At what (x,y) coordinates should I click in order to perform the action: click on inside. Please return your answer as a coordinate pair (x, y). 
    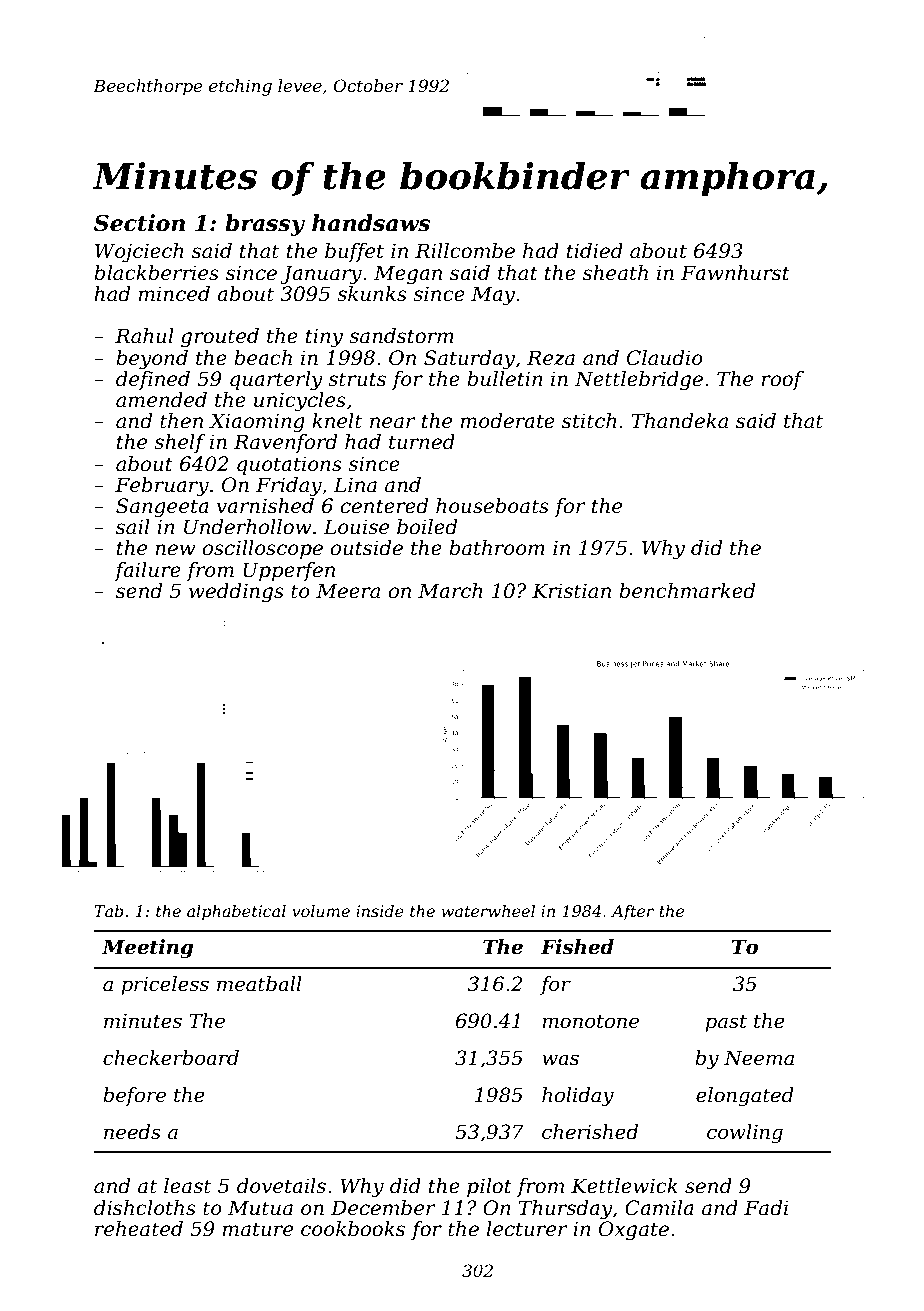
    Looking at the image, I should click on (380, 911).
